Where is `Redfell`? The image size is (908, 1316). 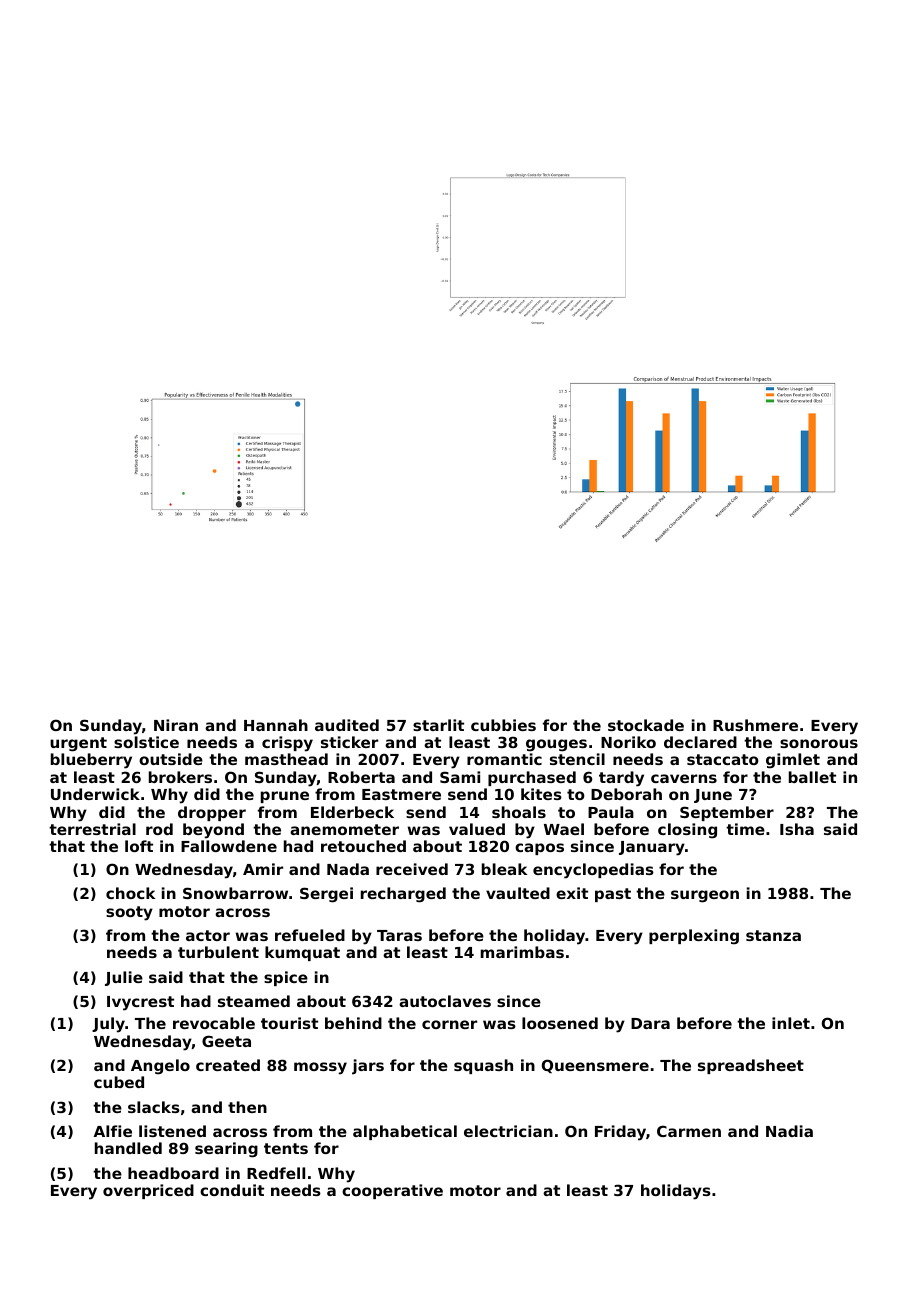
Redfell is located at coordinates (276, 1173).
